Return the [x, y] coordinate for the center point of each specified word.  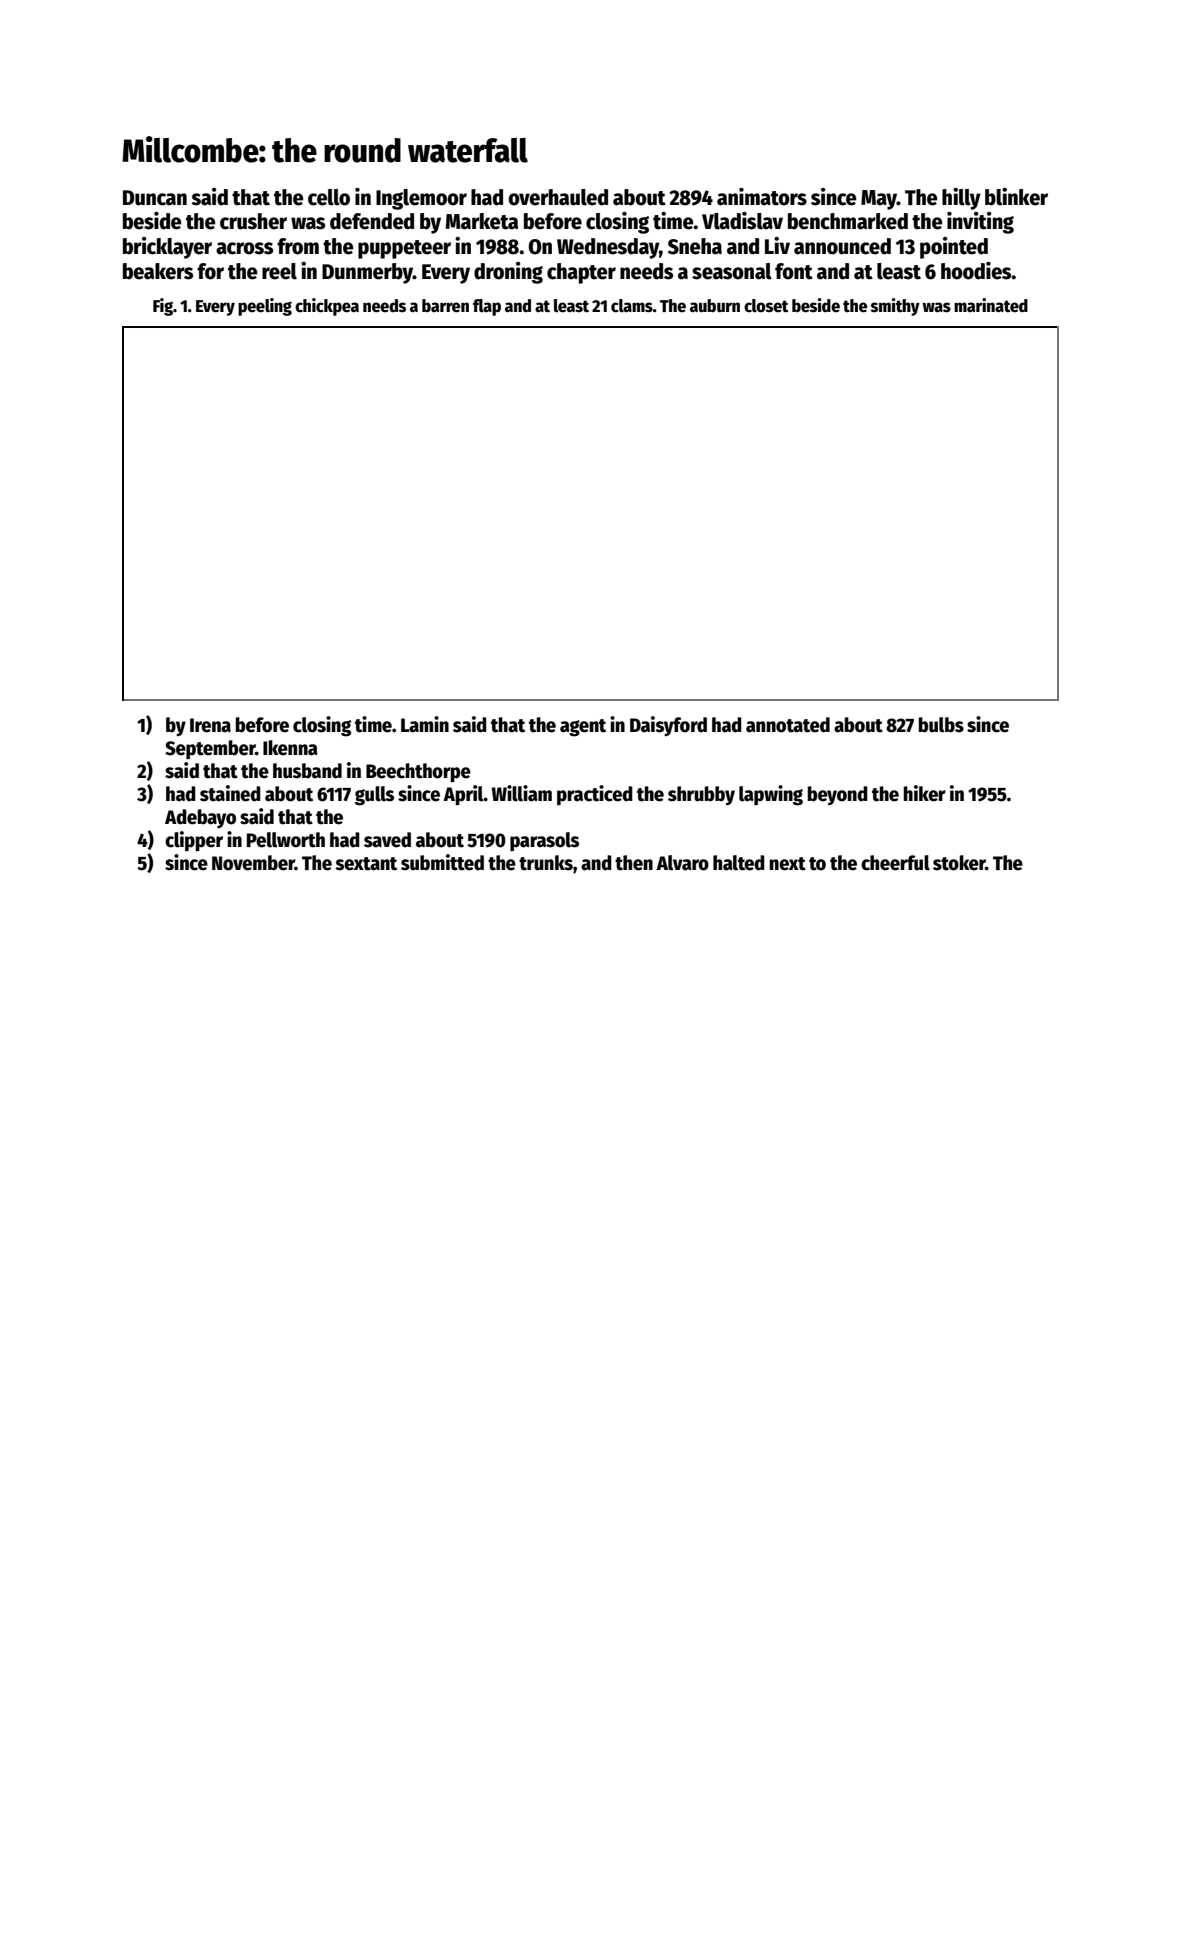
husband [307, 771]
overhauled [558, 197]
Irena [210, 725]
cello [329, 197]
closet [766, 306]
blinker [1016, 197]
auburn [715, 306]
